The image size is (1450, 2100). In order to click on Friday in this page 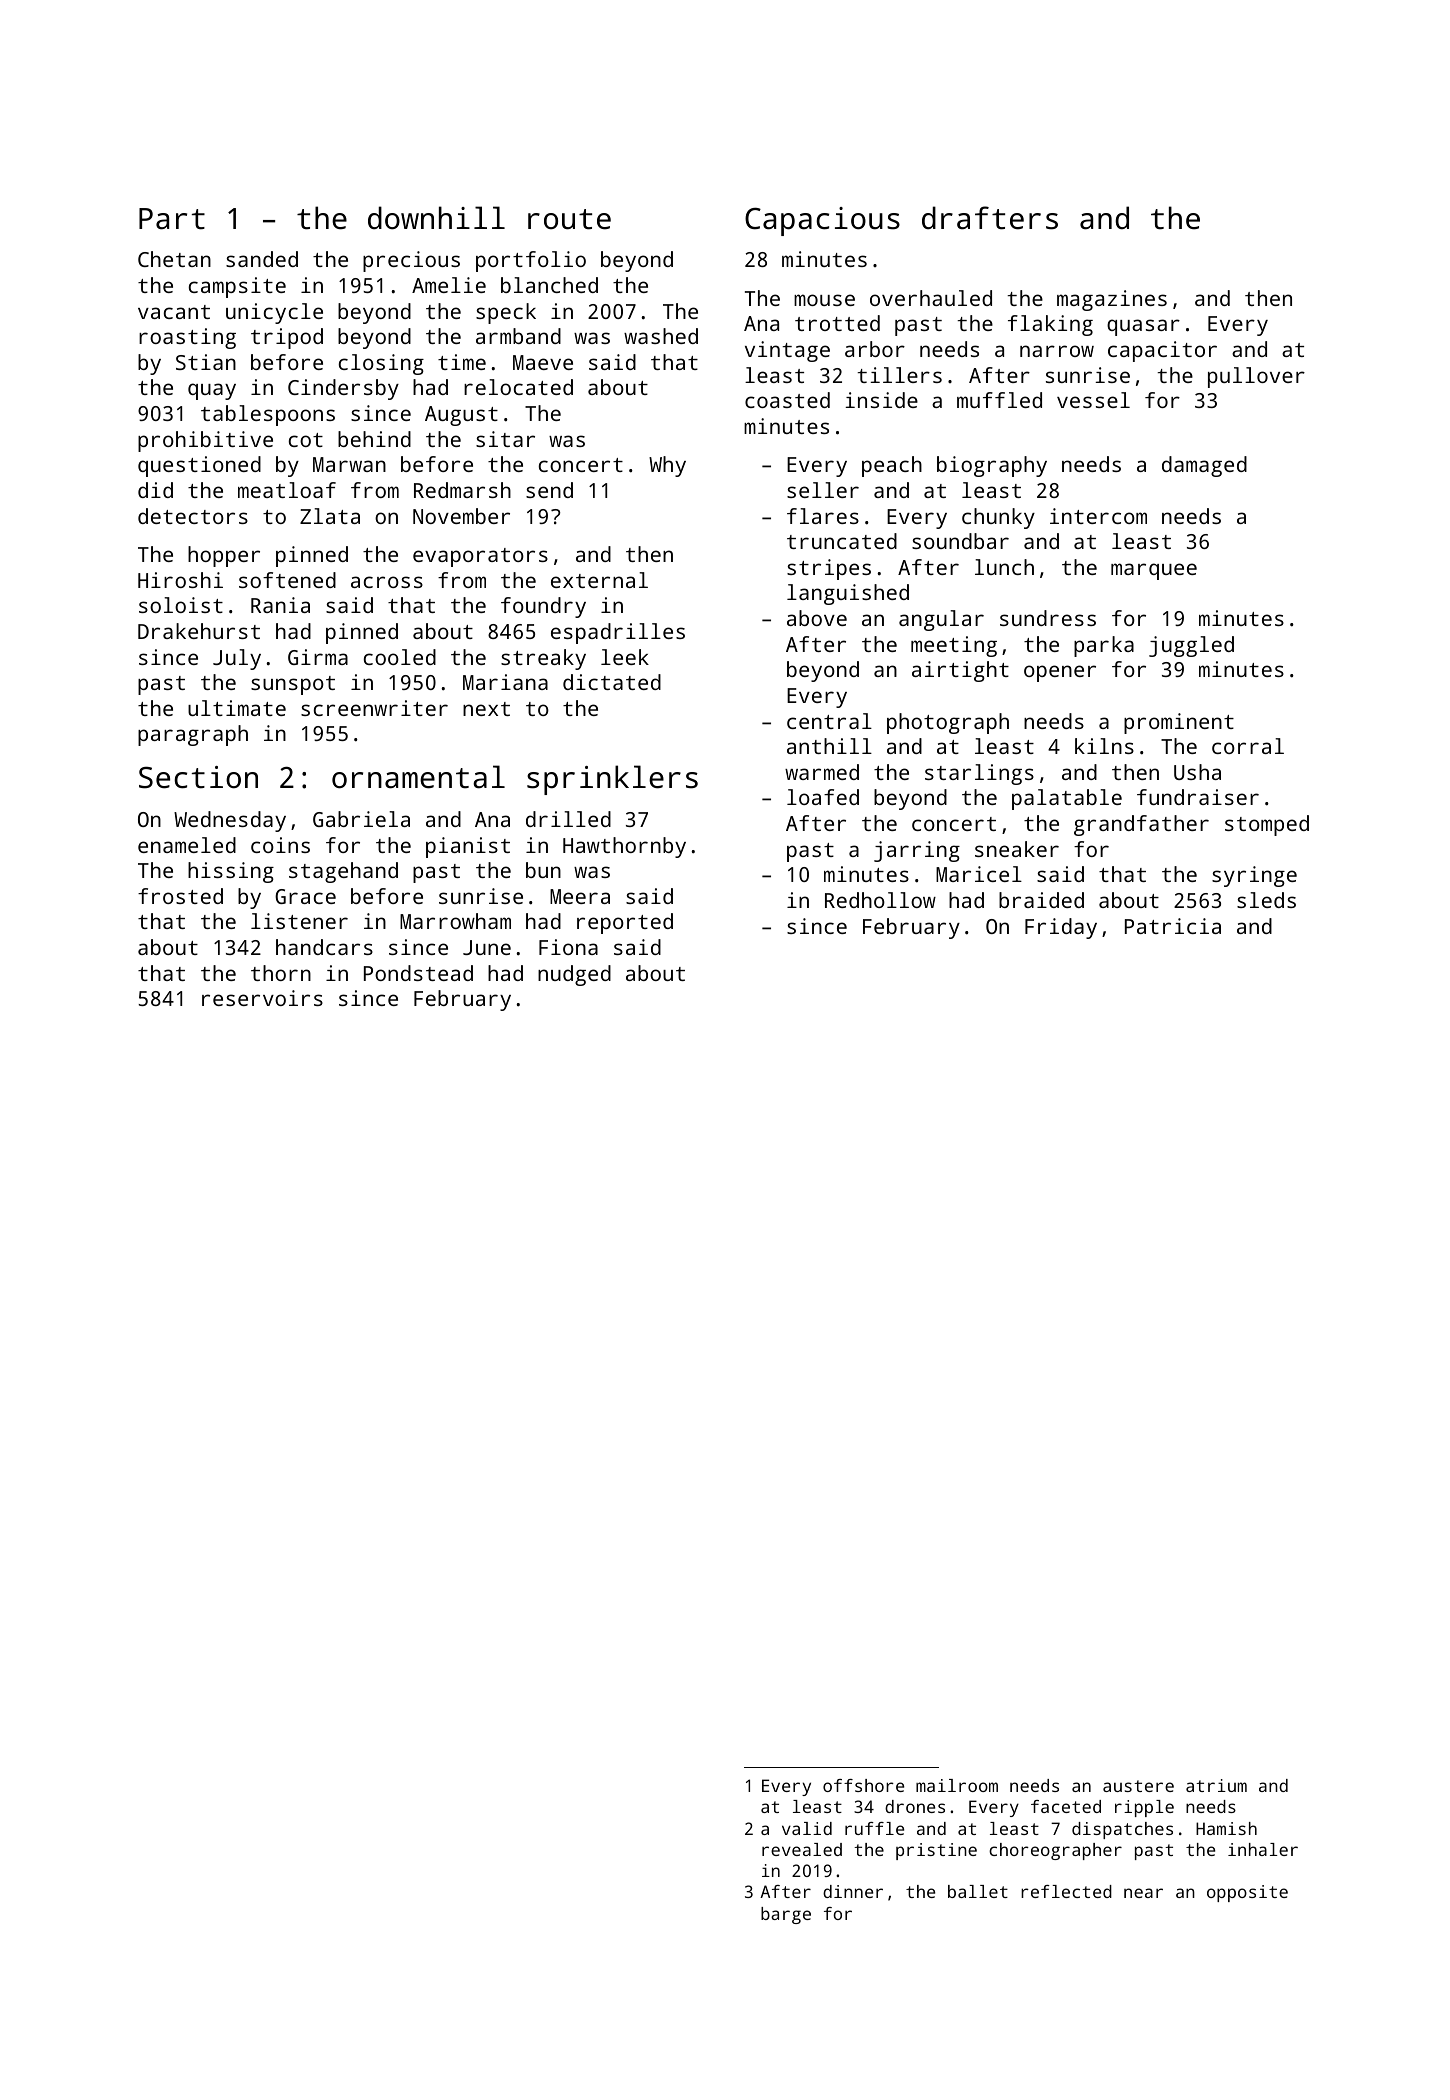, I will do `click(1061, 928)`.
